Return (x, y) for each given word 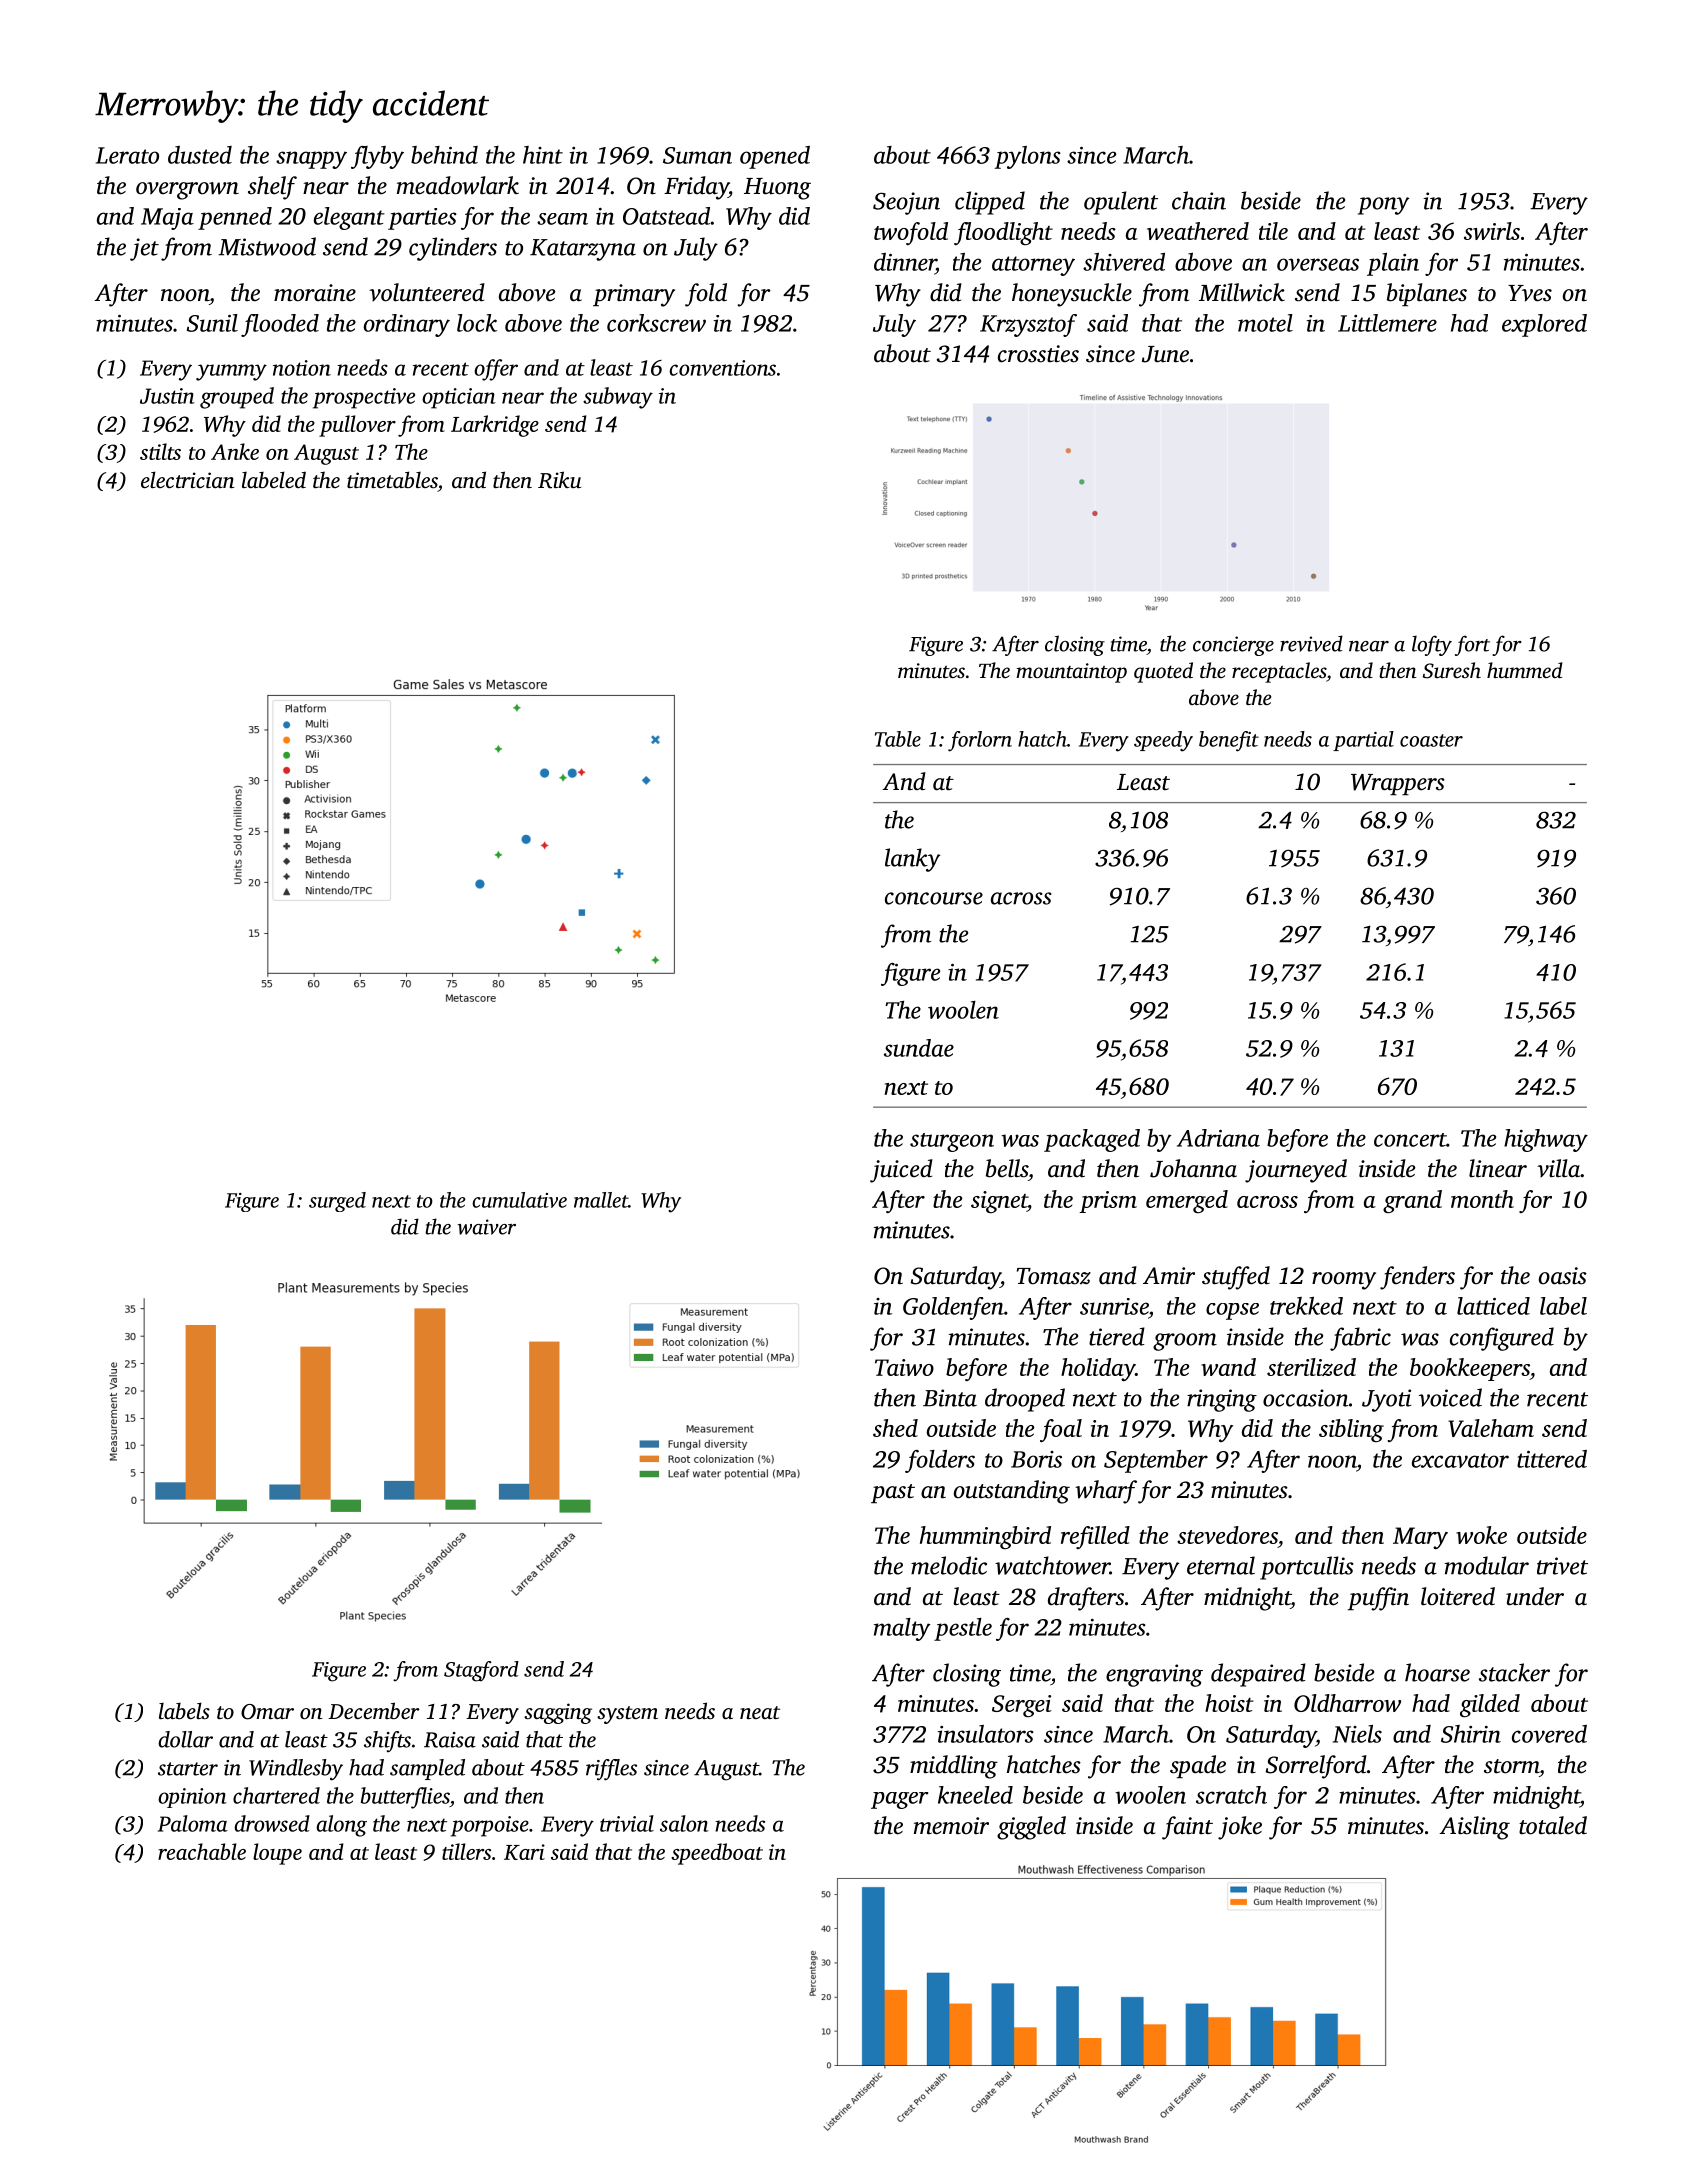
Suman (697, 155)
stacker (1514, 1672)
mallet (601, 1200)
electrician (188, 479)
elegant (349, 218)
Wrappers (1398, 784)
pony (1383, 206)
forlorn (980, 741)
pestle (963, 1629)
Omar (267, 1712)
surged (337, 1202)
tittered (1552, 1459)
